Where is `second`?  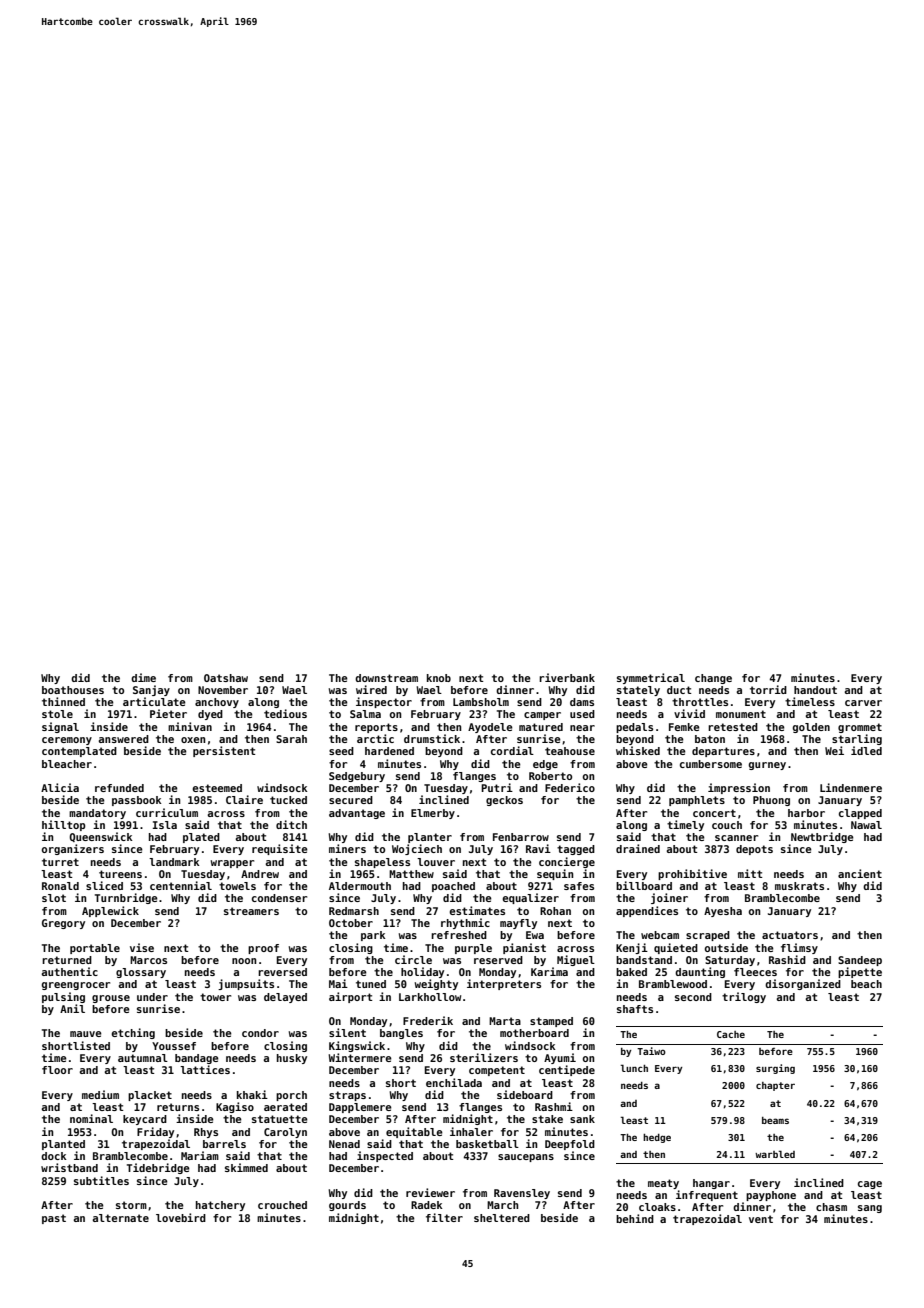
second is located at coordinates (693, 997).
